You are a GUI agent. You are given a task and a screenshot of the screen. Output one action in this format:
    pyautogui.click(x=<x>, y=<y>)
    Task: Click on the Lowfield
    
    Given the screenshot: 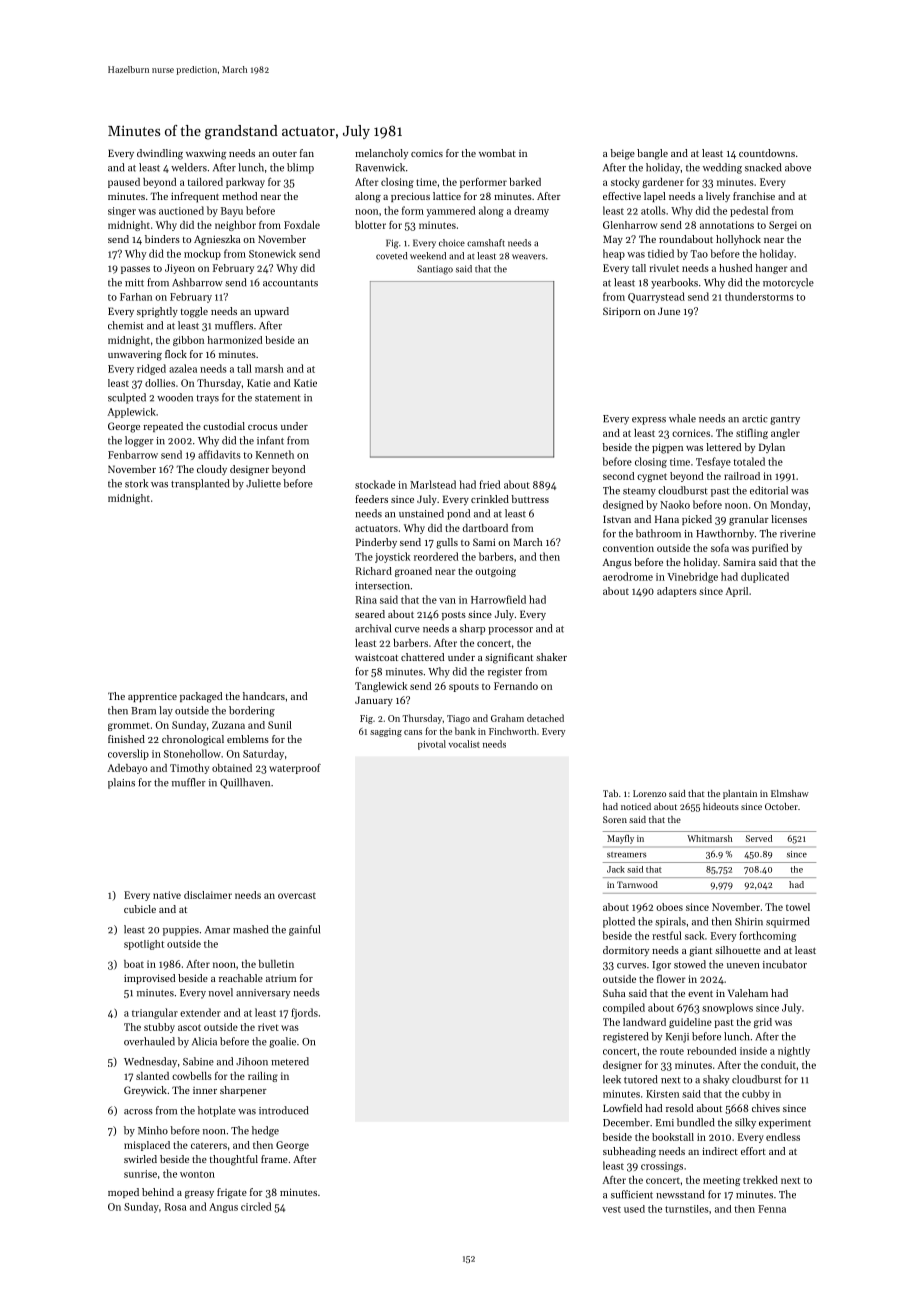 What is the action you would take?
    pyautogui.click(x=622, y=1108)
